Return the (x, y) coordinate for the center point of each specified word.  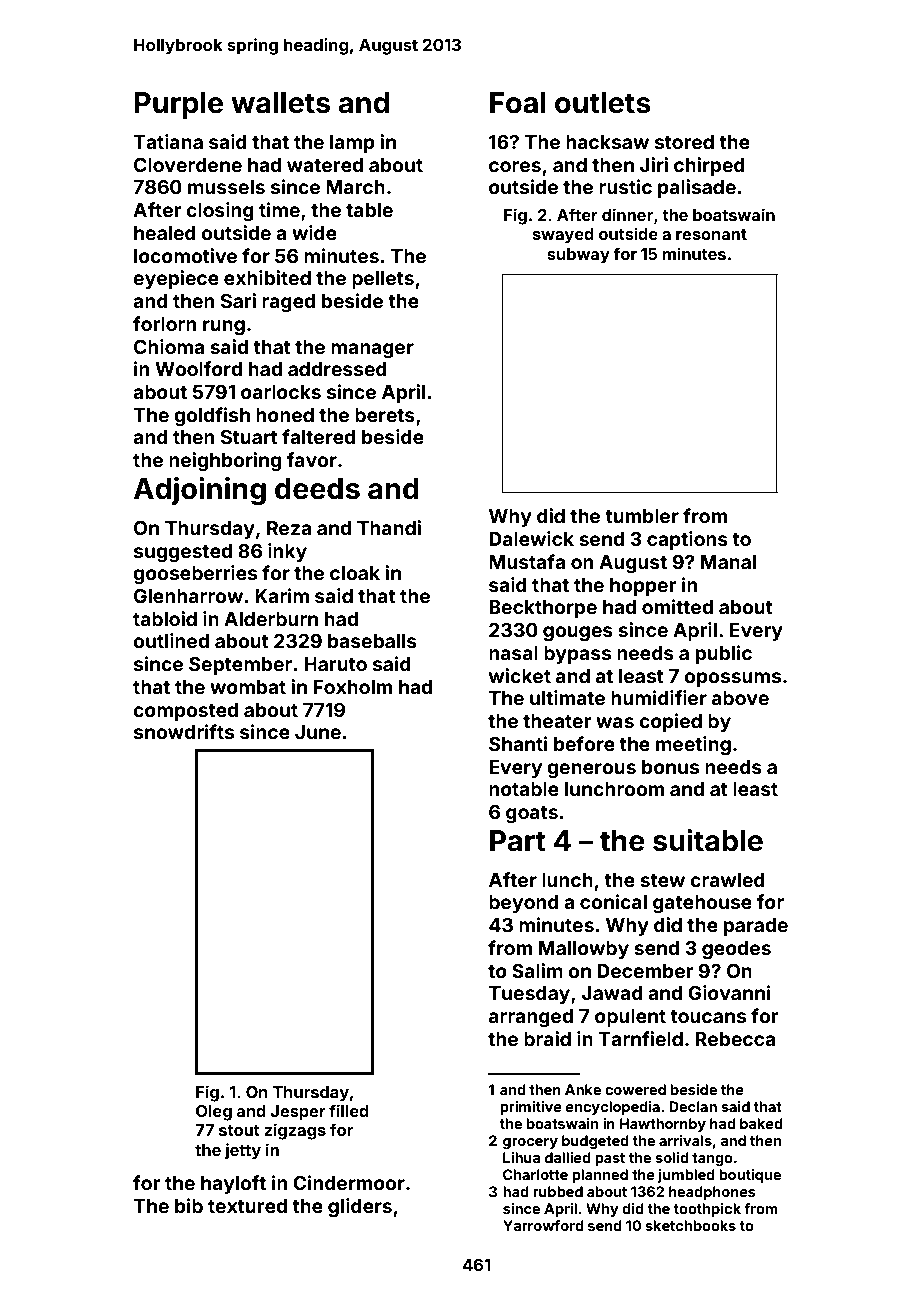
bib (189, 1205)
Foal (518, 103)
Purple (179, 105)
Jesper (298, 1113)
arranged (531, 1018)
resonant (711, 234)
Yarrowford (543, 1225)
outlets (603, 103)
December (645, 971)
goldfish (212, 416)
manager (372, 350)
